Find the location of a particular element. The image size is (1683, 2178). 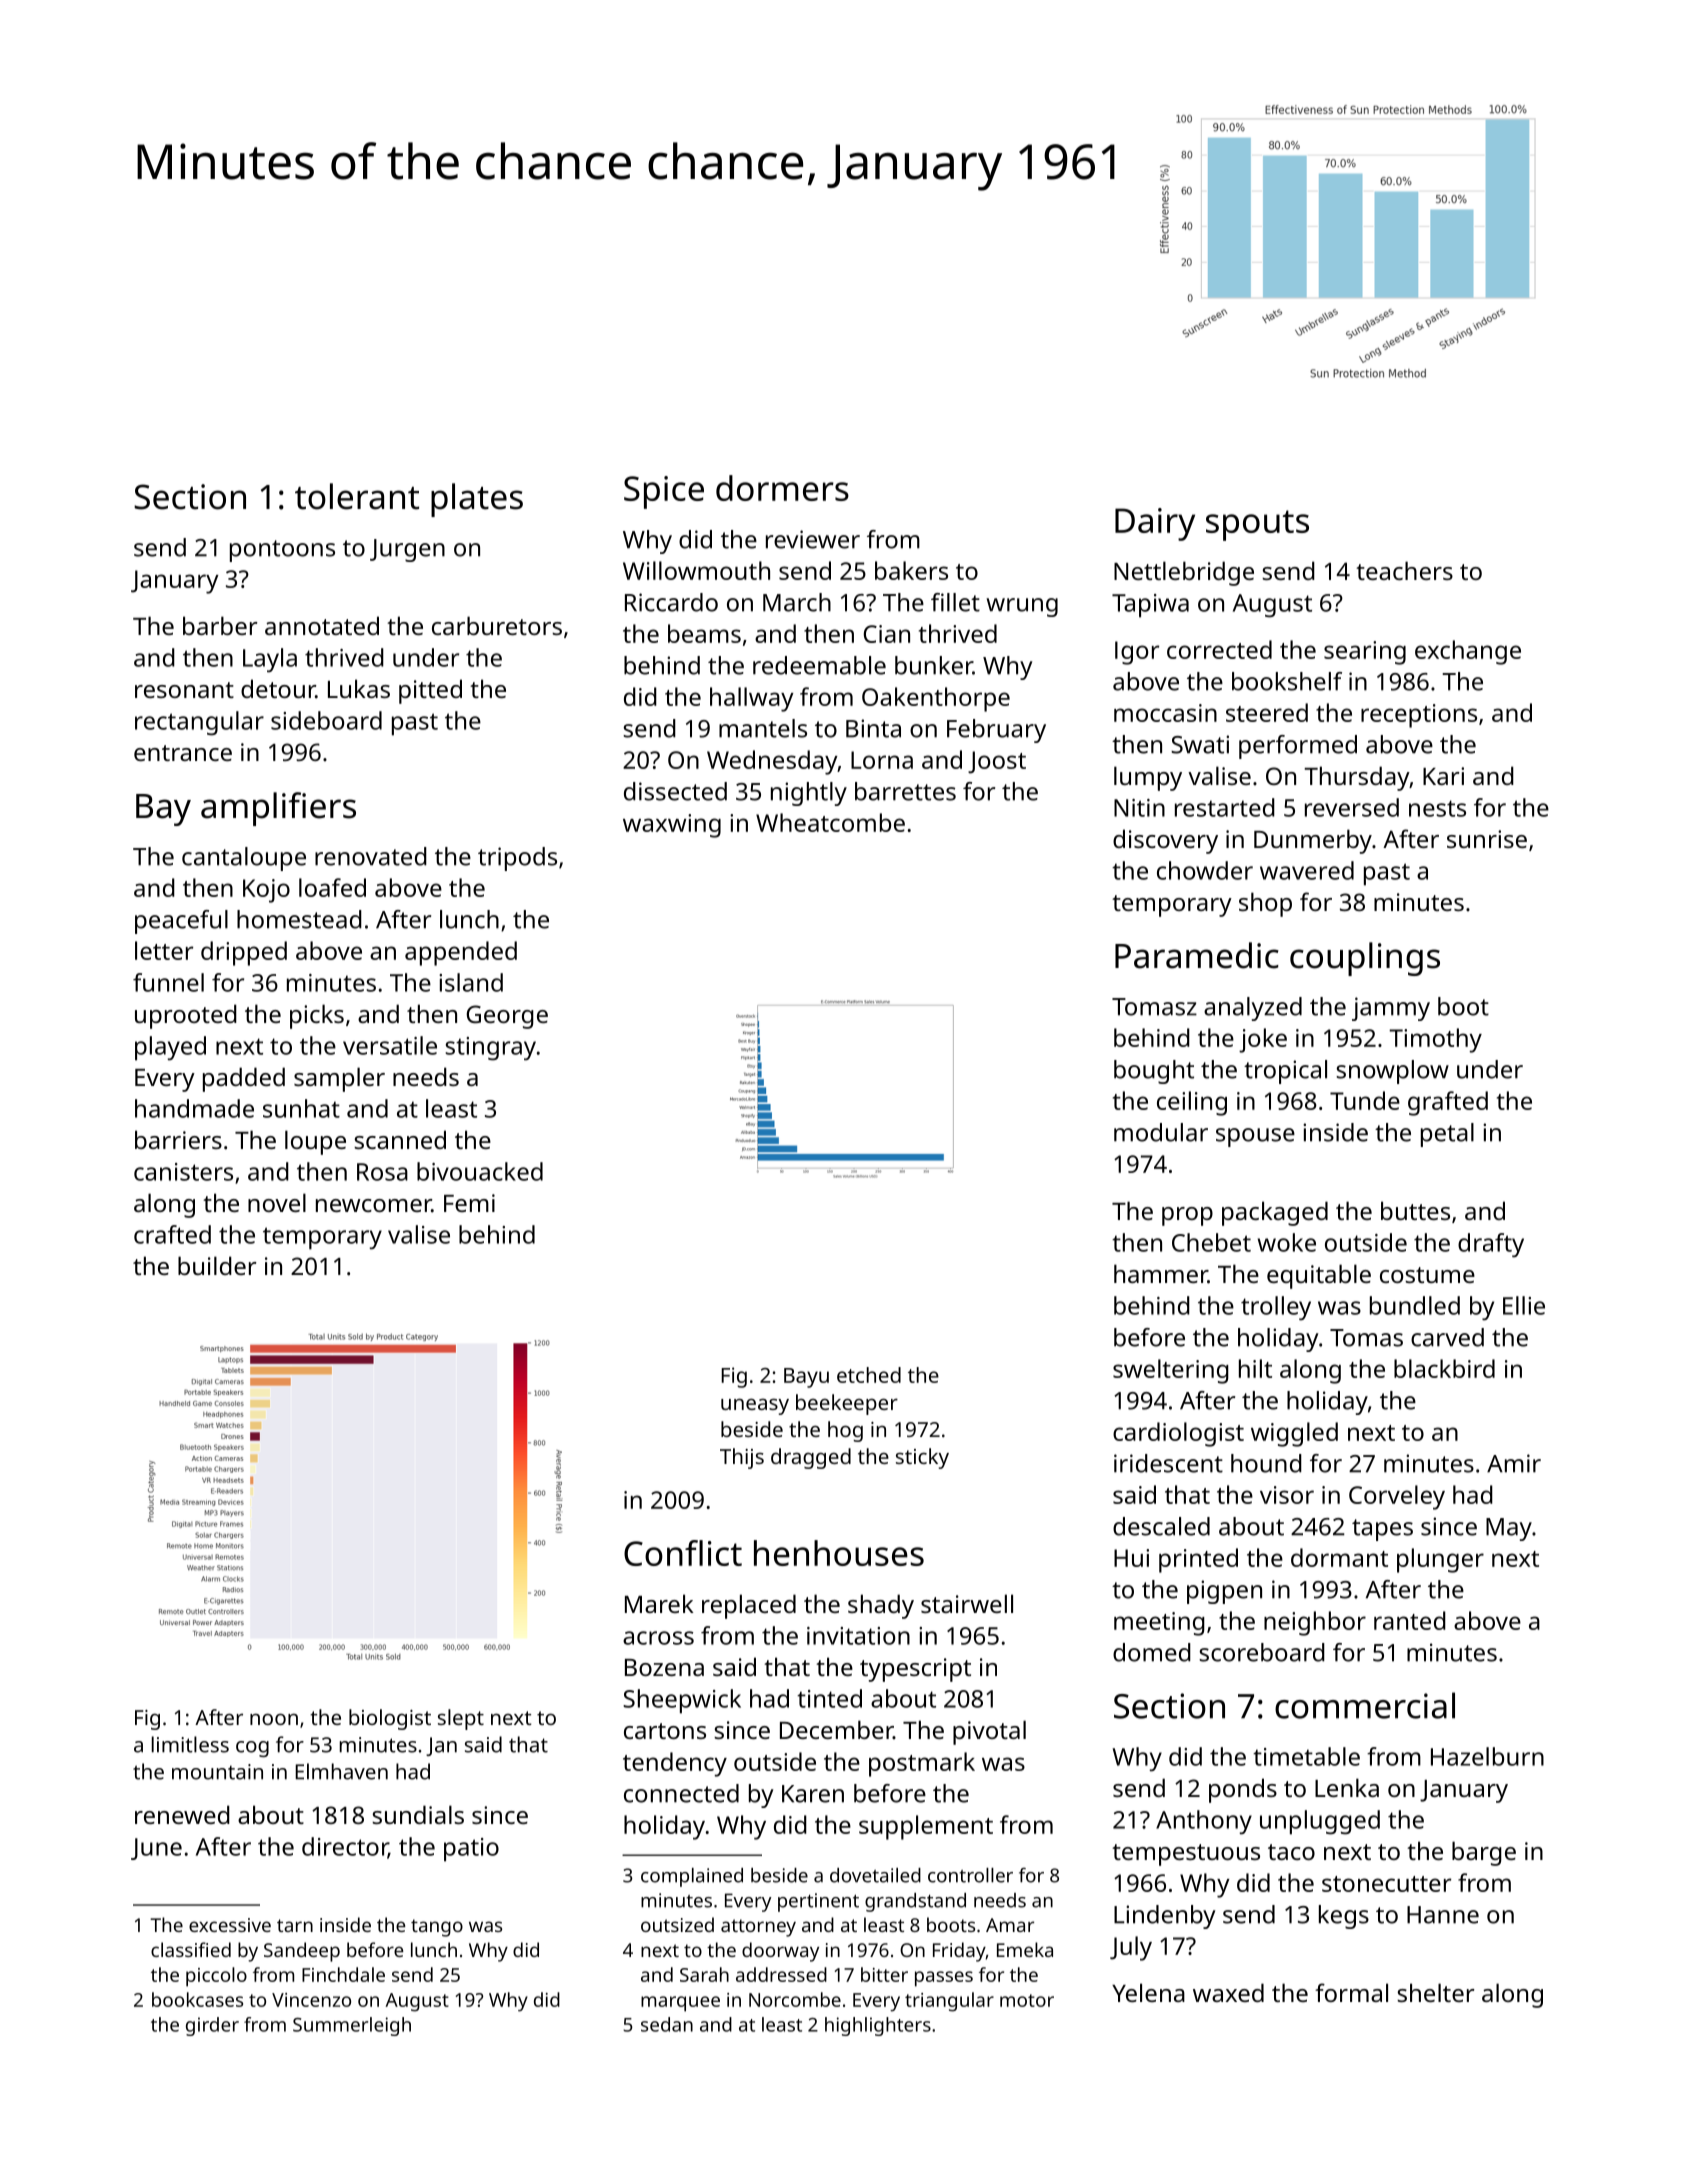

sunrise is located at coordinates (1487, 839).
